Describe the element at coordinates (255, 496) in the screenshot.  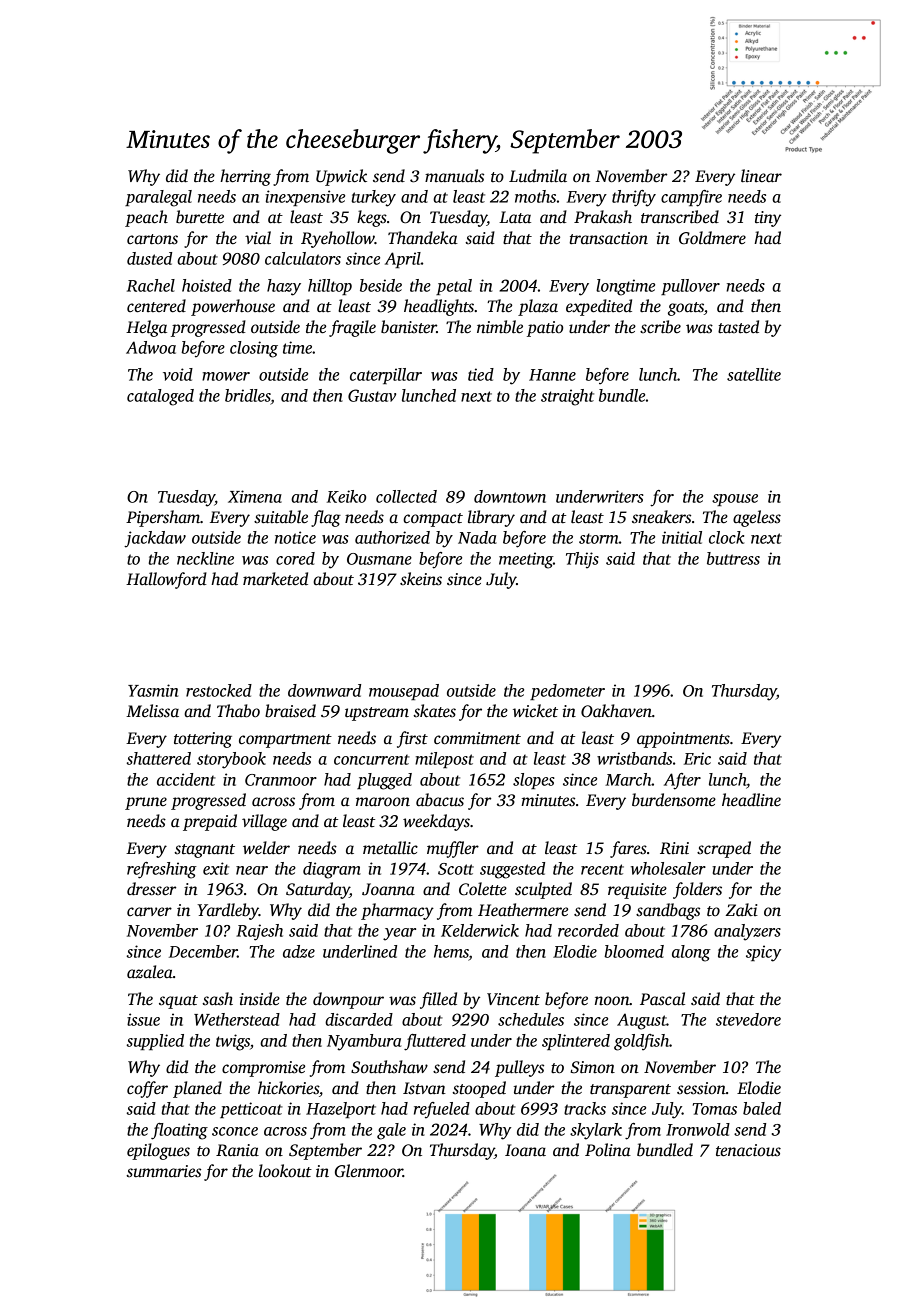
I see `Ximena` at that location.
